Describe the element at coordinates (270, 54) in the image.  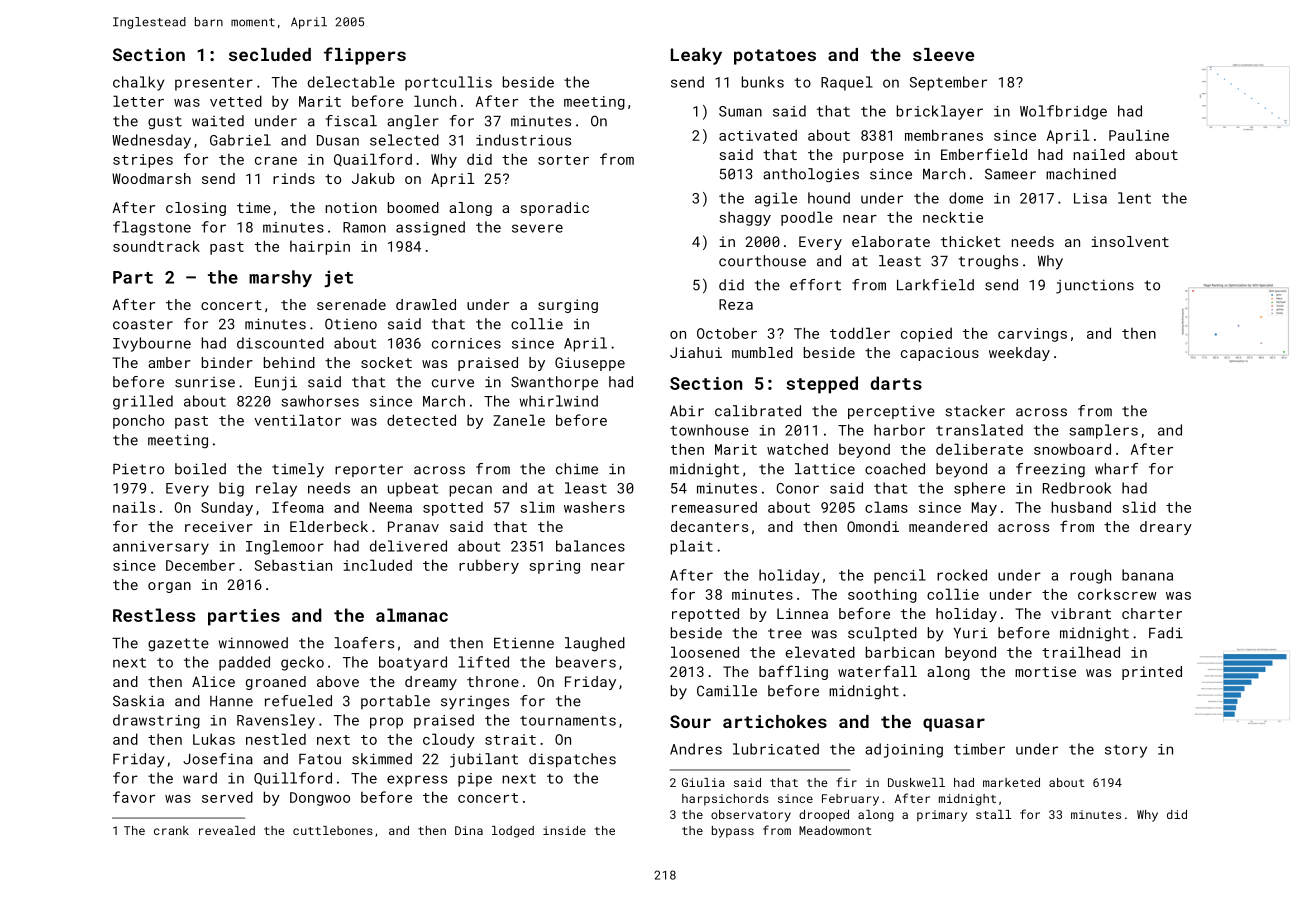
I see `secluded` at that location.
